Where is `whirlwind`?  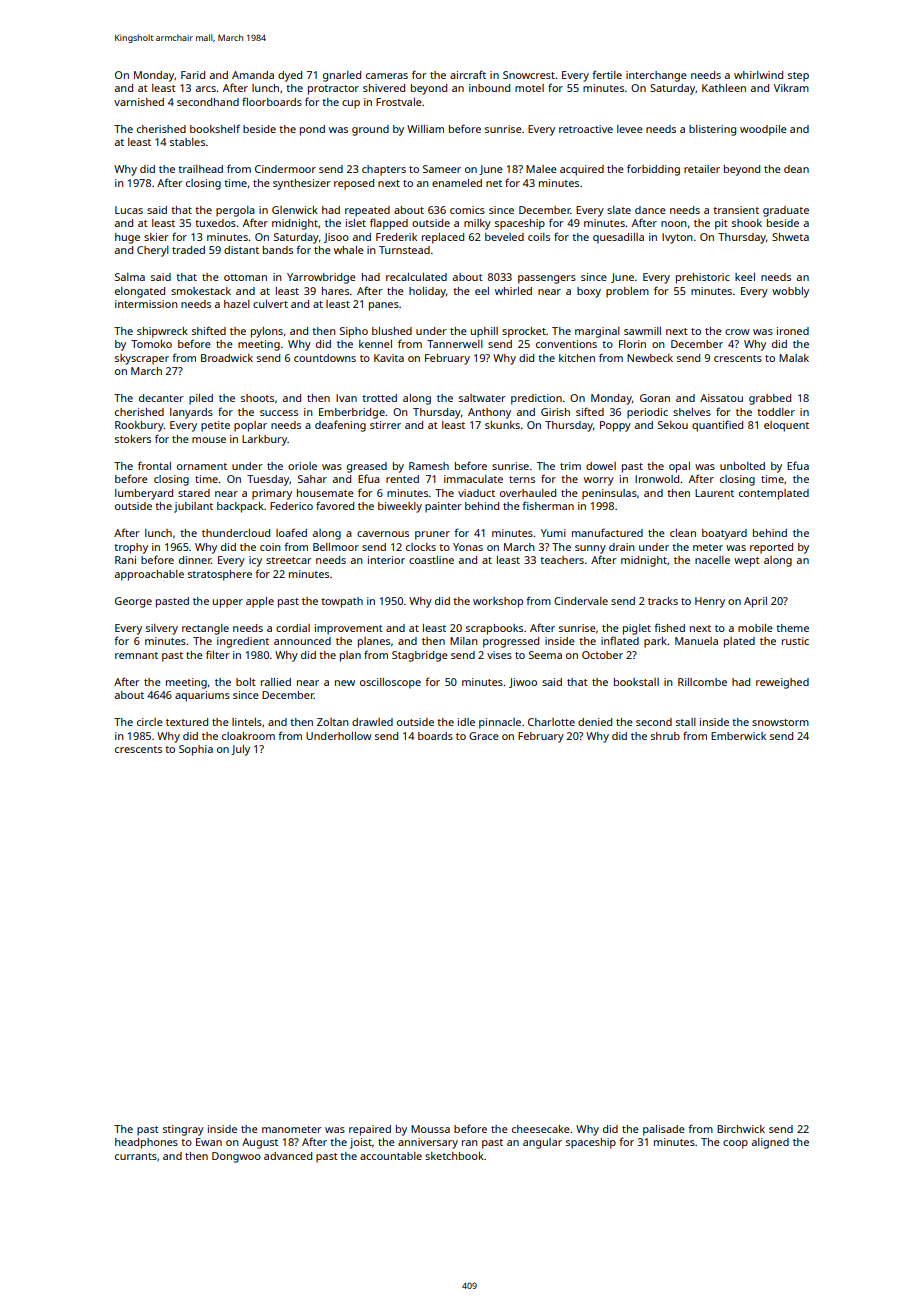 whirlwind is located at coordinates (758, 75).
